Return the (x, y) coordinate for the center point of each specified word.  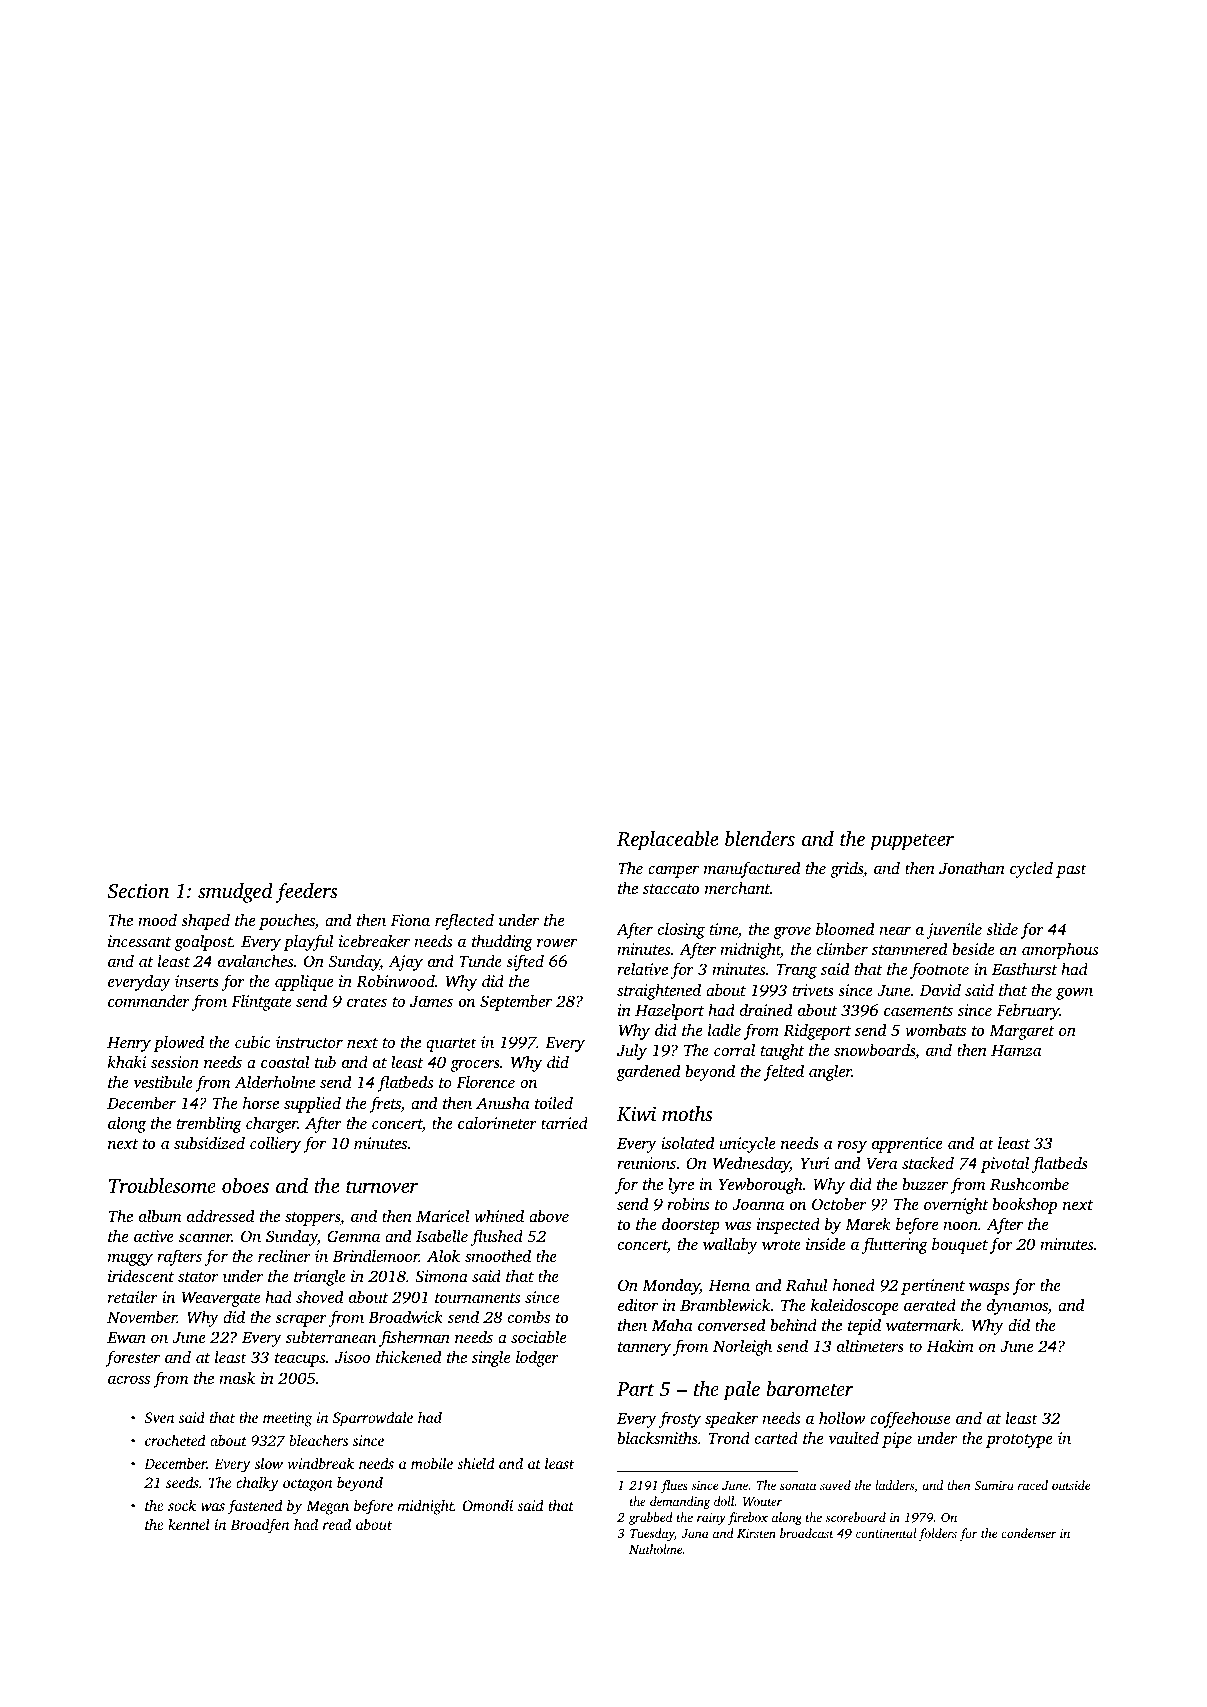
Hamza (1016, 1050)
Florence (485, 1081)
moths (687, 1113)
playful (308, 942)
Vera (882, 1163)
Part (635, 1389)
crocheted (175, 1440)
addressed (220, 1215)
